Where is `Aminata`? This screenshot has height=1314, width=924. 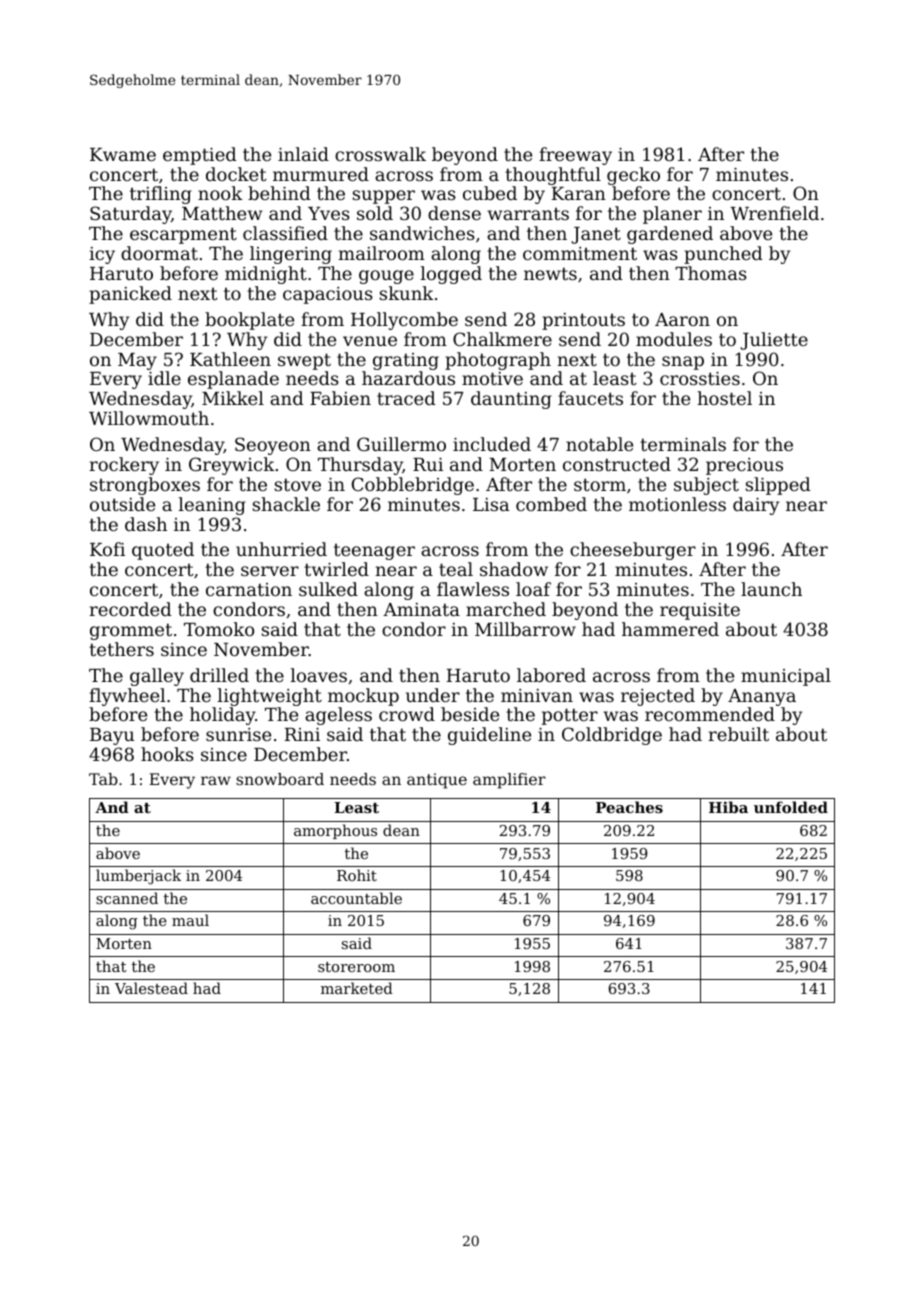 Aminata is located at coordinates (421, 609).
